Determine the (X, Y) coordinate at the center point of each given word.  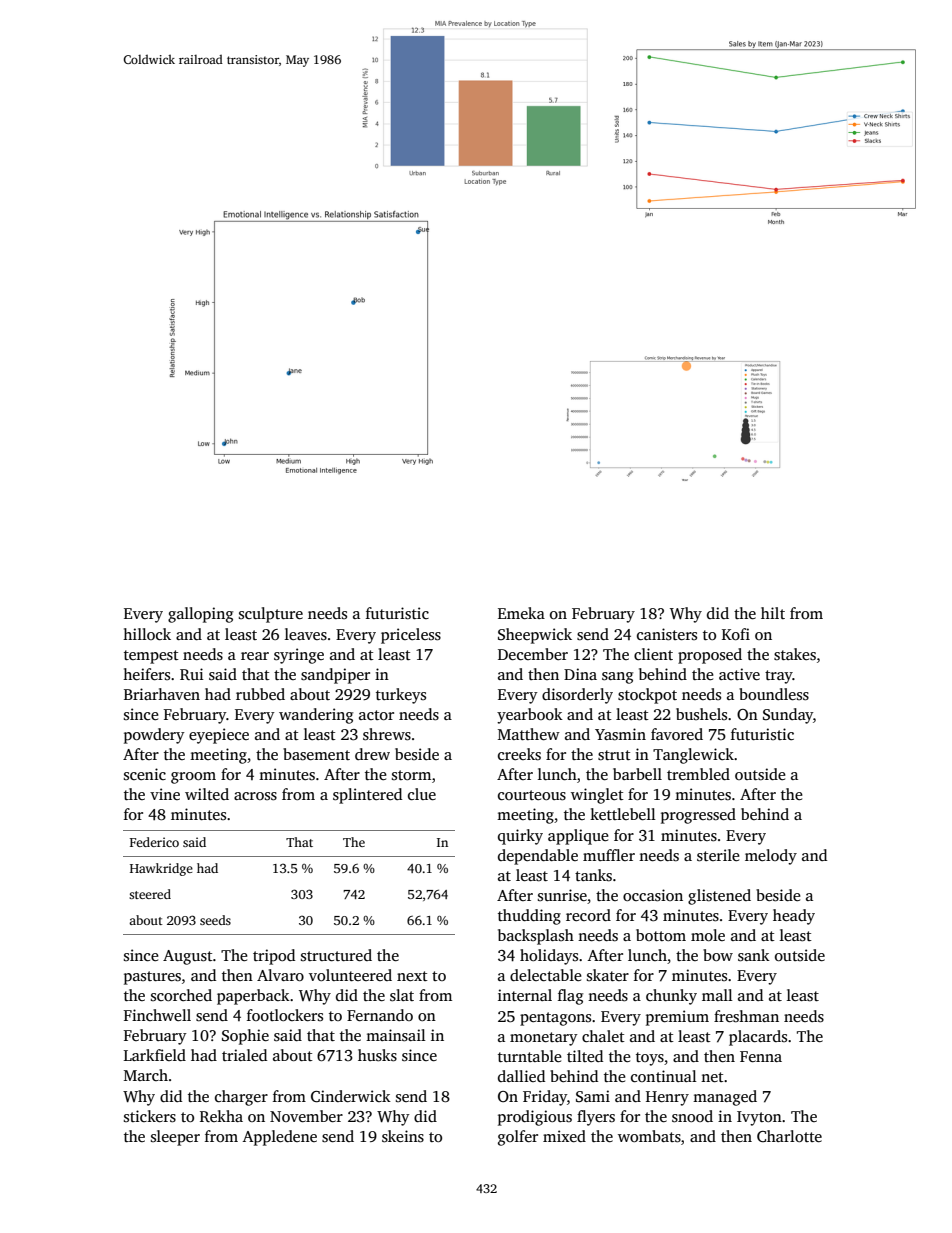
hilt (773, 613)
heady (794, 917)
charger (241, 1098)
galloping (200, 615)
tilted (585, 1056)
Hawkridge (161, 869)
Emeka (521, 613)
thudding (529, 917)
